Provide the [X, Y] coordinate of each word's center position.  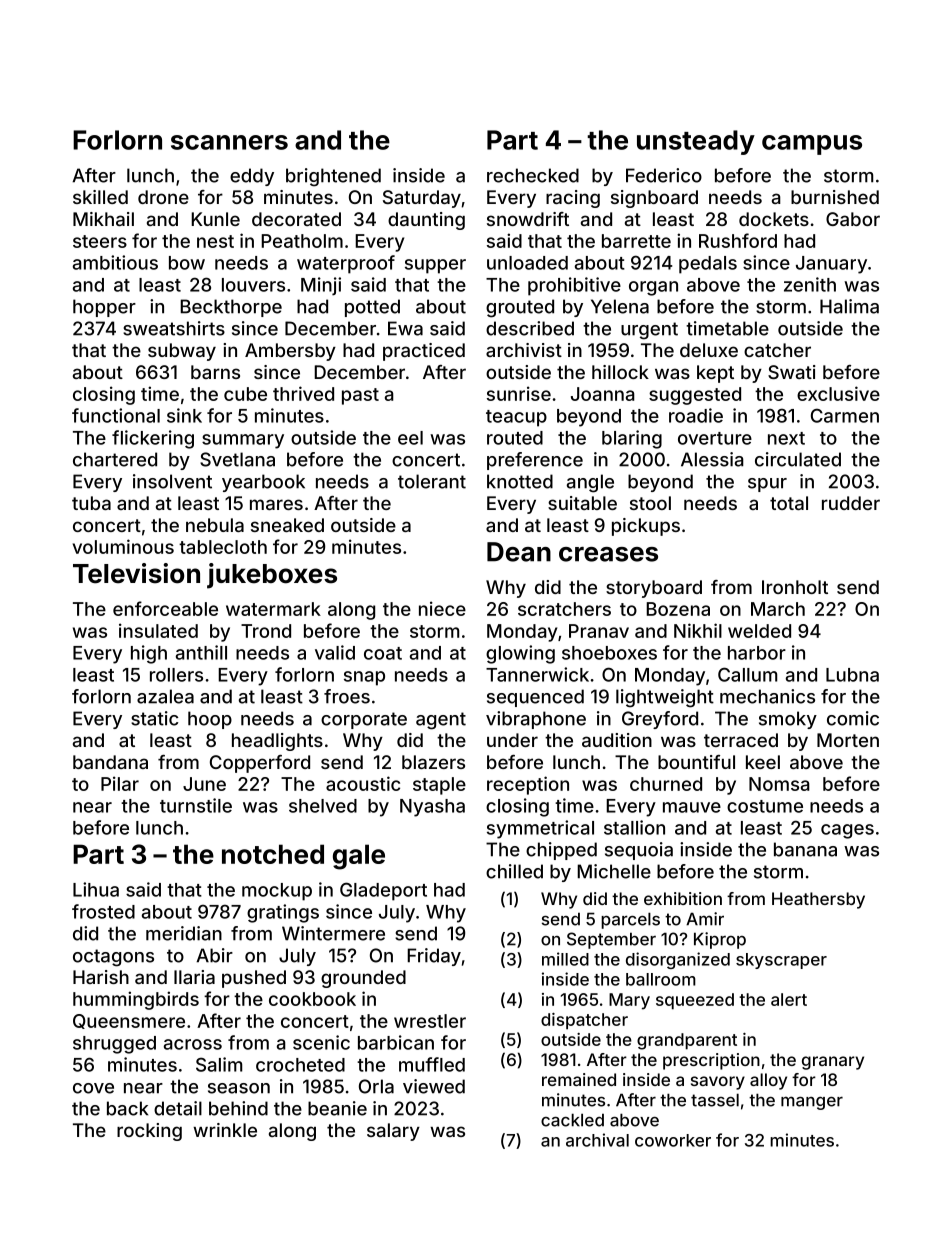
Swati [792, 372]
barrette [636, 241]
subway [182, 352]
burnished [835, 197]
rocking [149, 1132]
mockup [277, 892]
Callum [747, 674]
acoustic [363, 783]
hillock [620, 372]
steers [100, 241]
